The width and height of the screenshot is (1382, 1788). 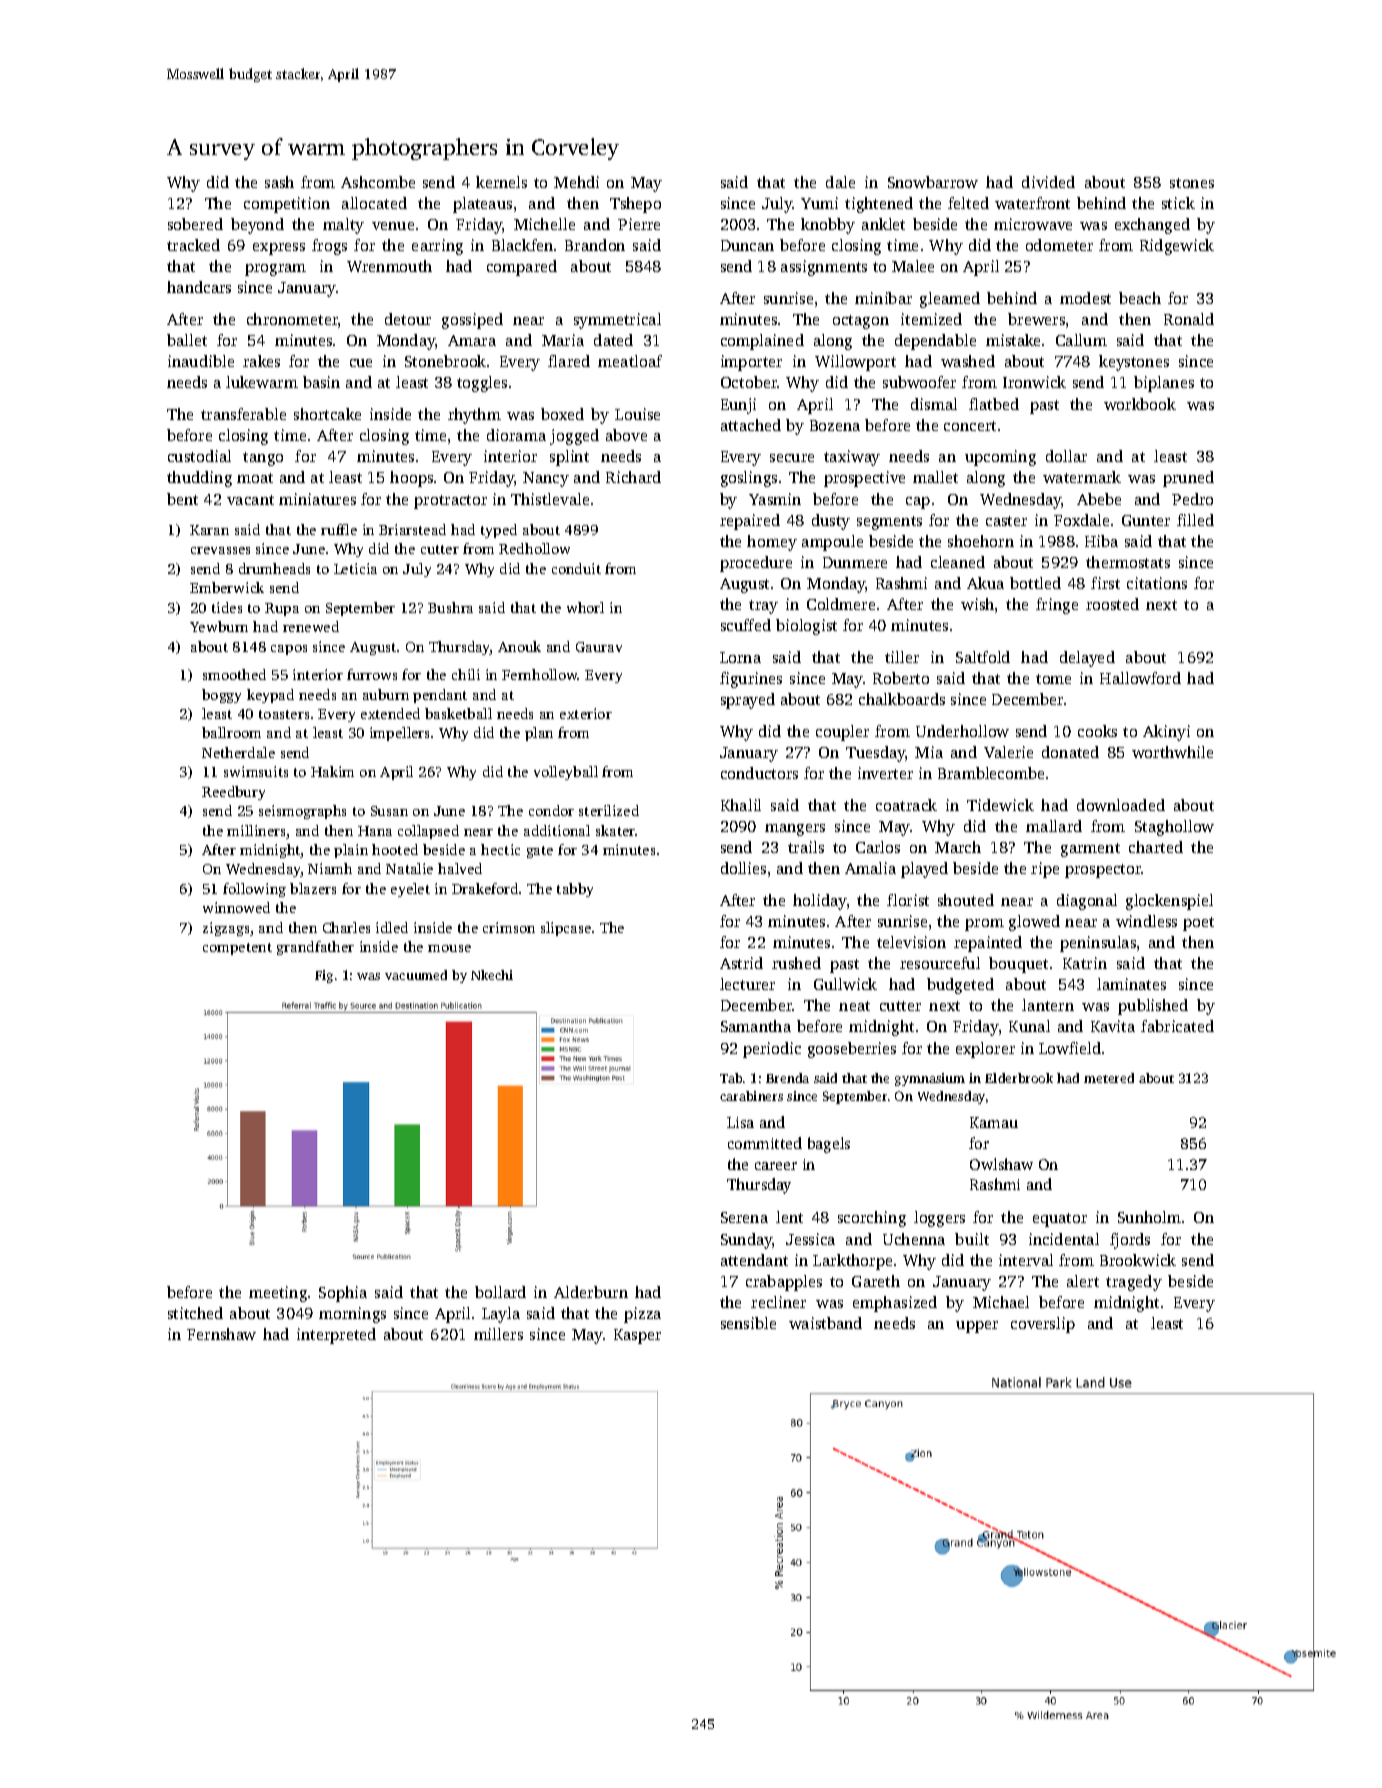 What do you see at coordinates (642, 1315) in the screenshot?
I see `pizza` at bounding box center [642, 1315].
